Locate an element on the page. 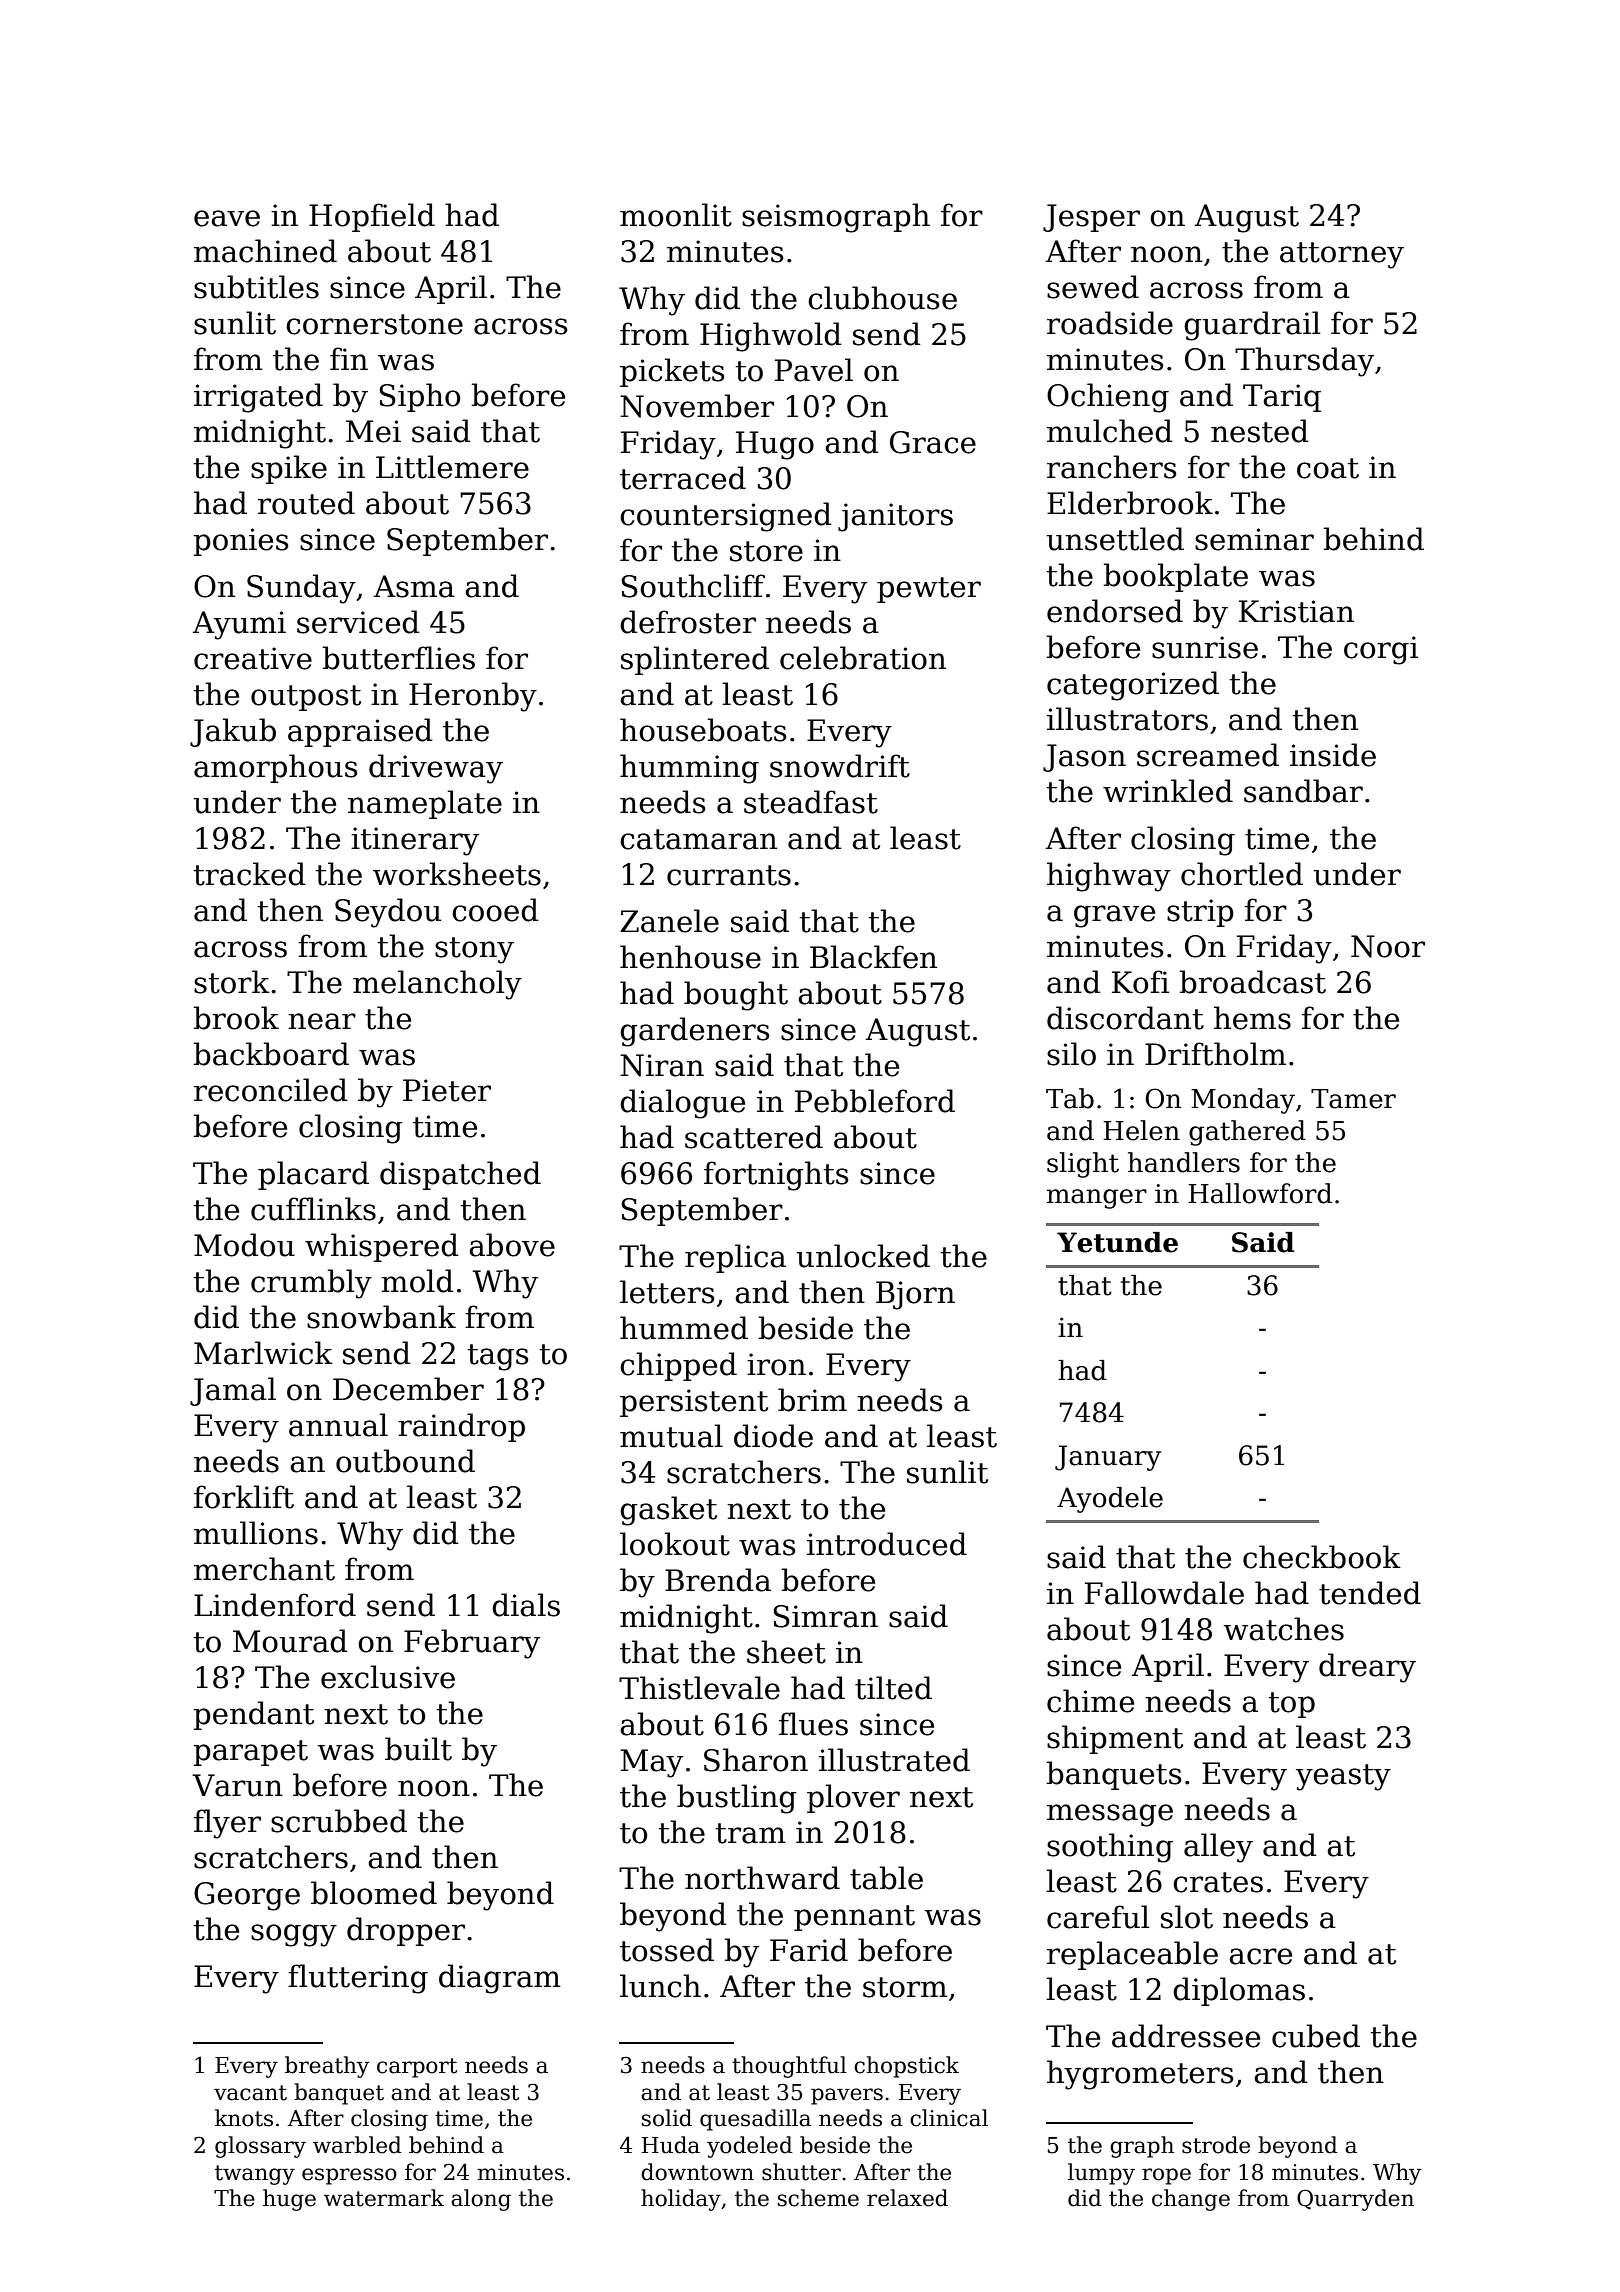 This document has height=2292, width=1620. Noor is located at coordinates (1388, 946).
